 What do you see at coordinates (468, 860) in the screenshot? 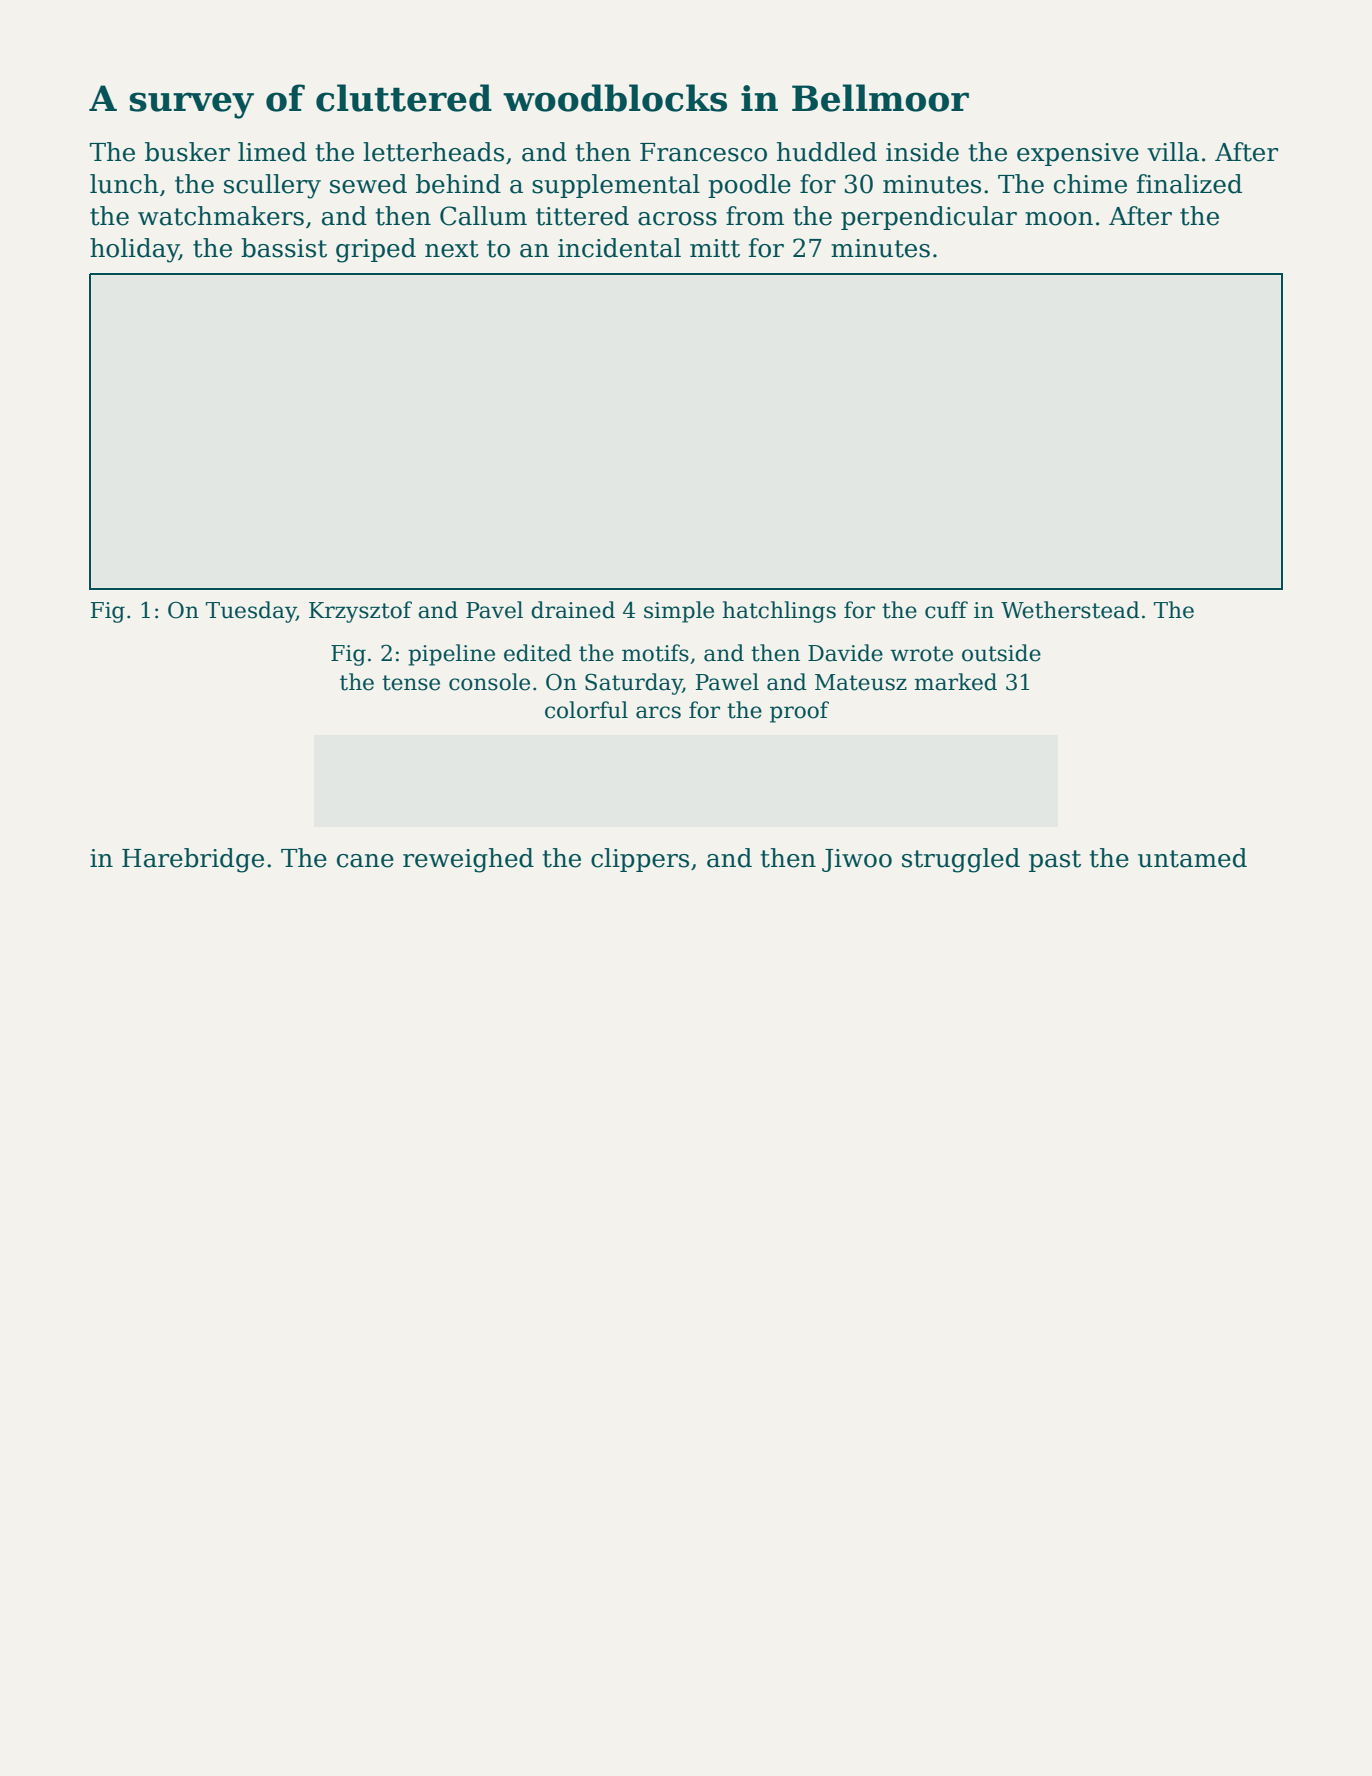
I see `reweighed` at bounding box center [468, 860].
